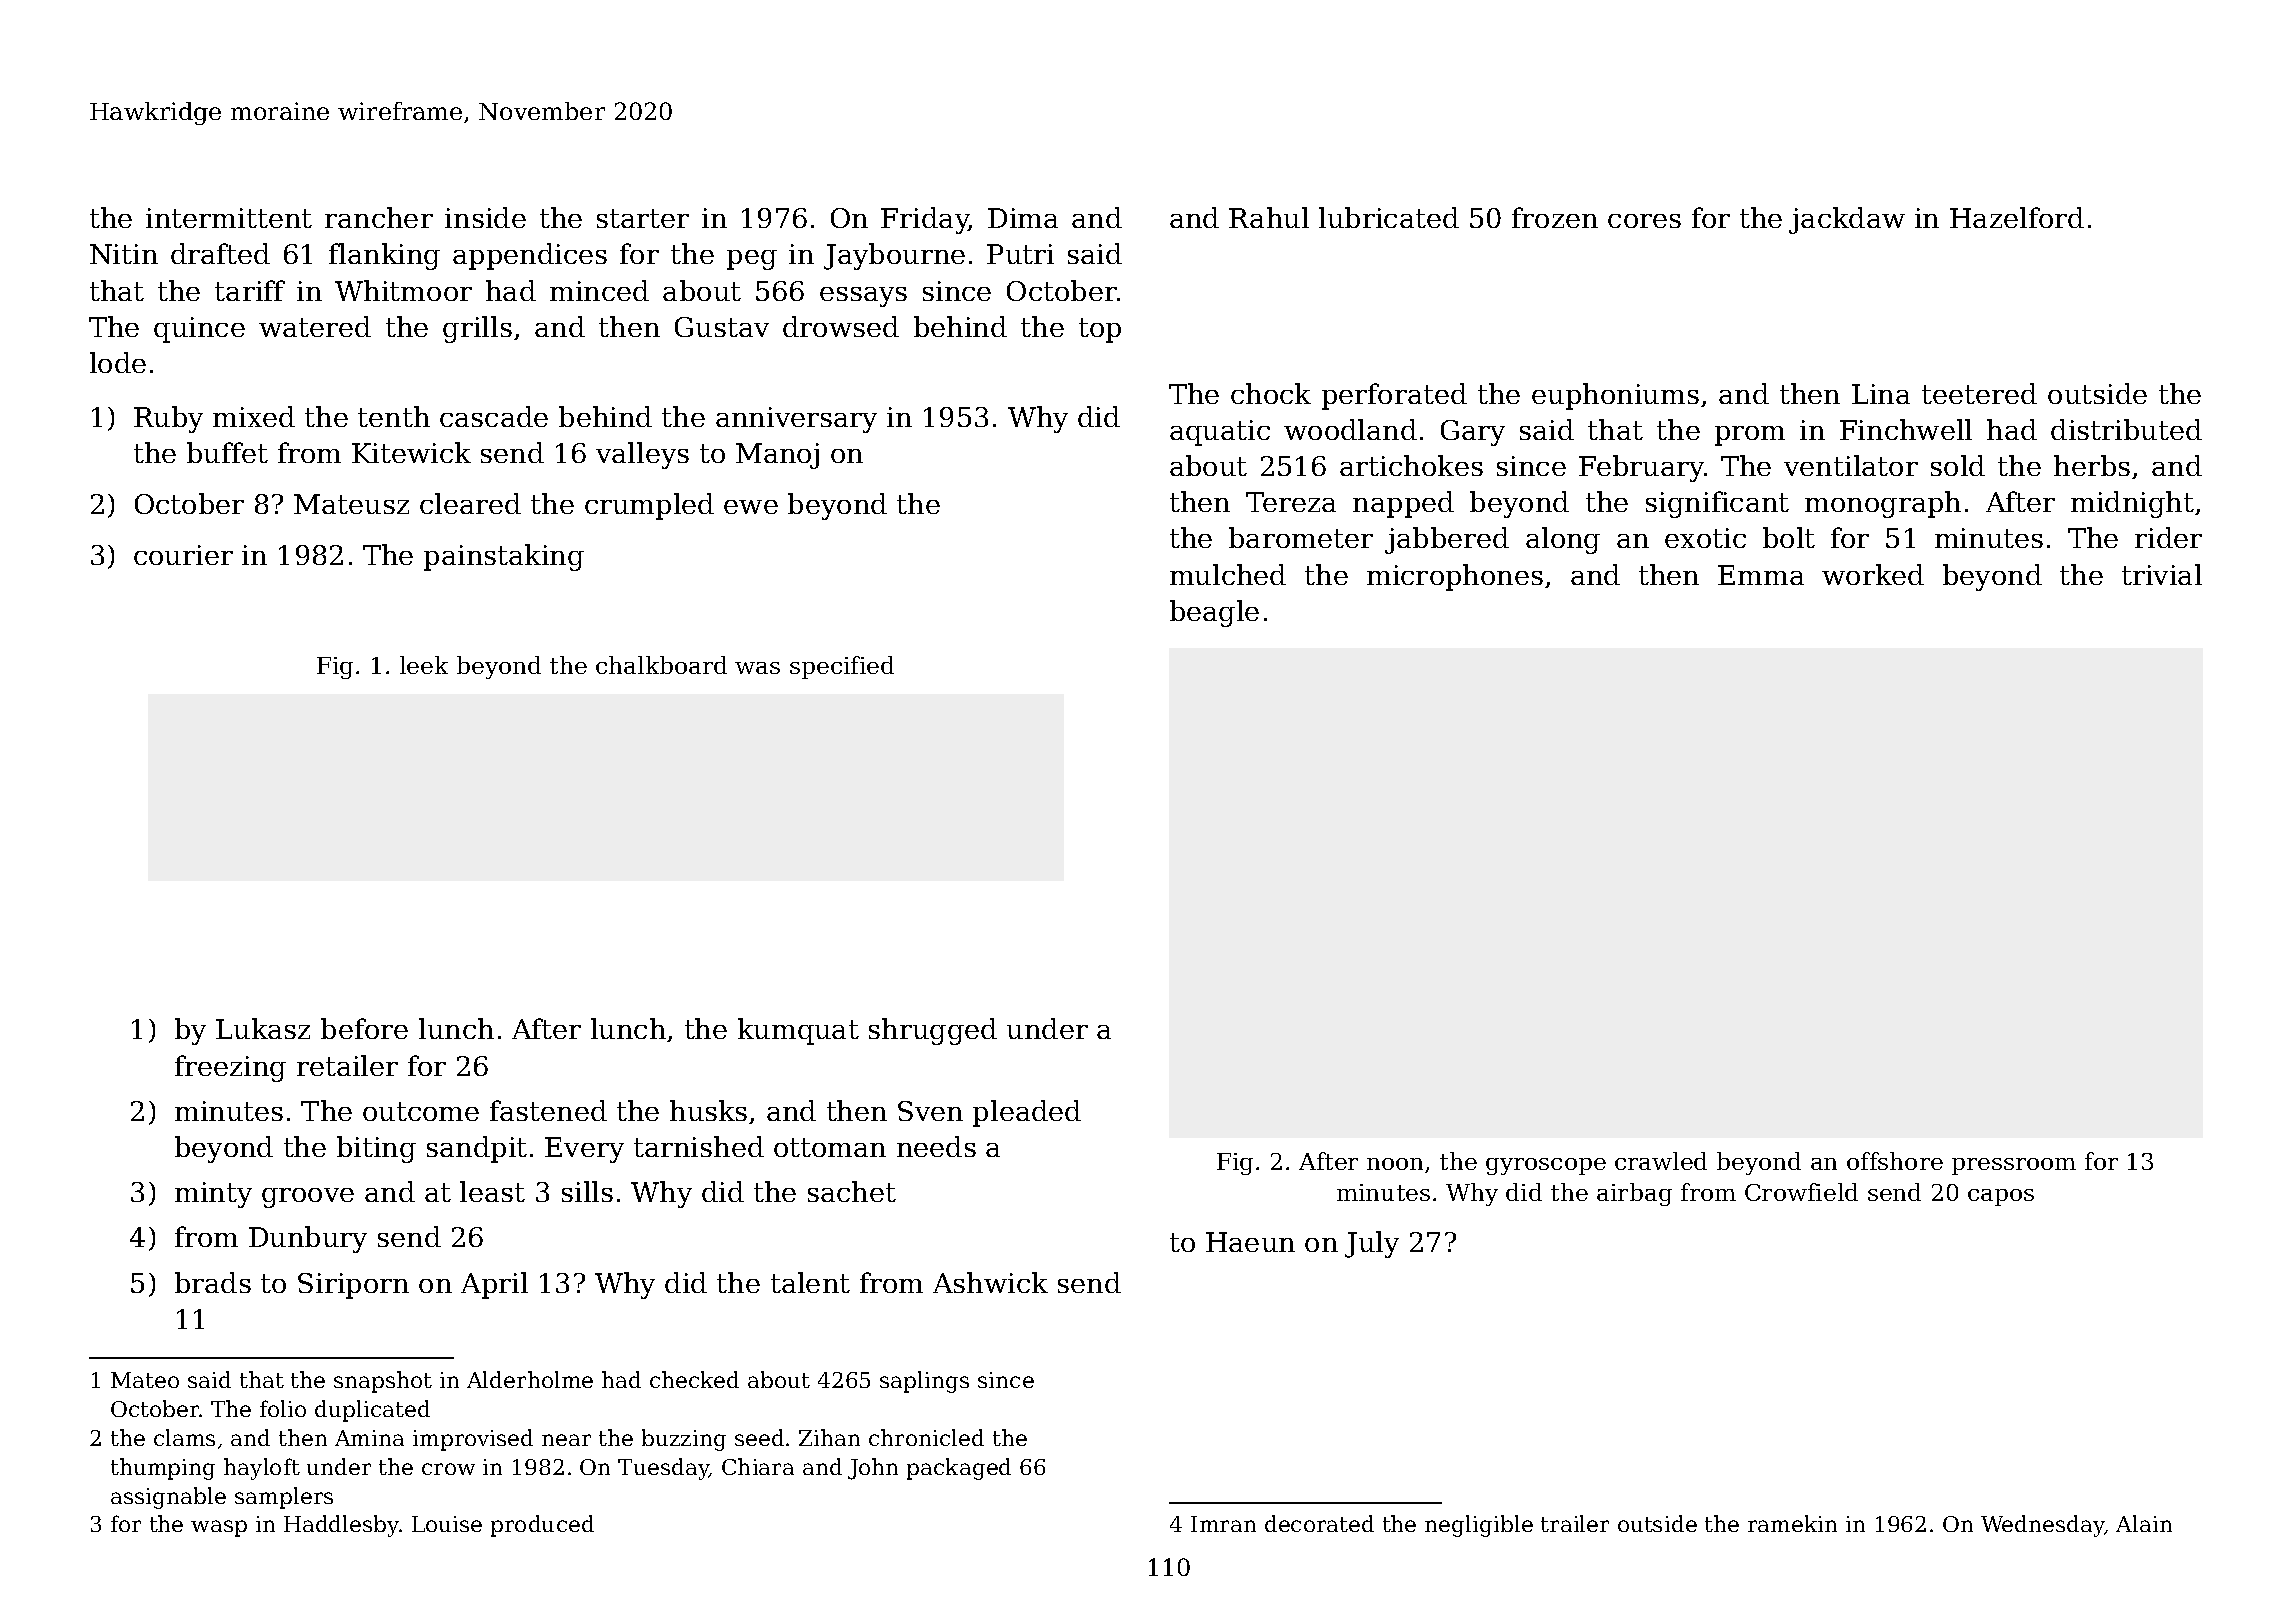 This page has width=2292, height=1620. Describe the element at coordinates (2043, 1526) in the page. I see `Wednesday` at that location.
